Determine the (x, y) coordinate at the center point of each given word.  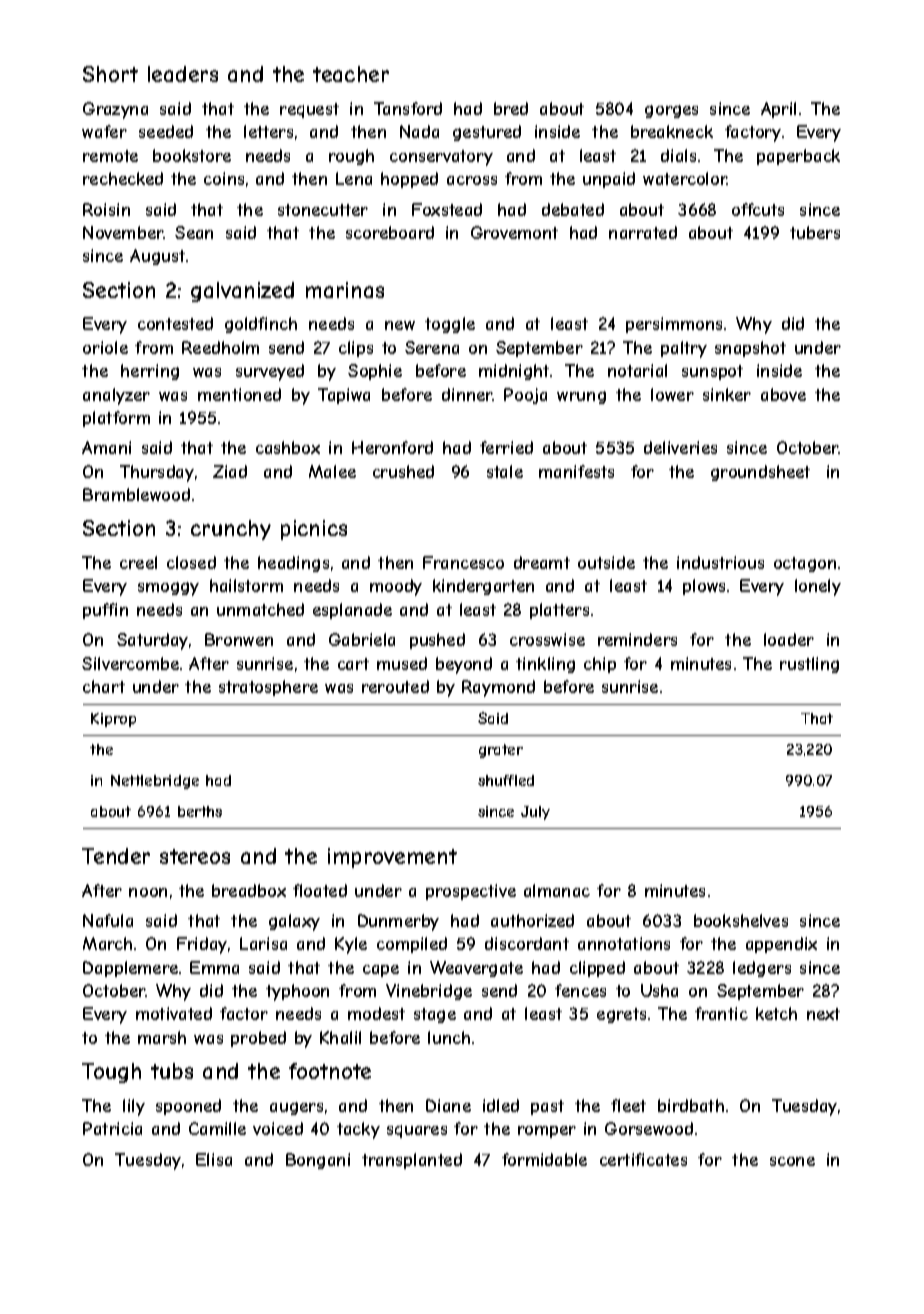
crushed (403, 471)
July (535, 813)
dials (678, 155)
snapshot (750, 349)
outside (606, 562)
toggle (450, 325)
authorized (532, 920)
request (309, 110)
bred (511, 108)
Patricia (112, 1128)
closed (191, 562)
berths (200, 811)
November (123, 232)
